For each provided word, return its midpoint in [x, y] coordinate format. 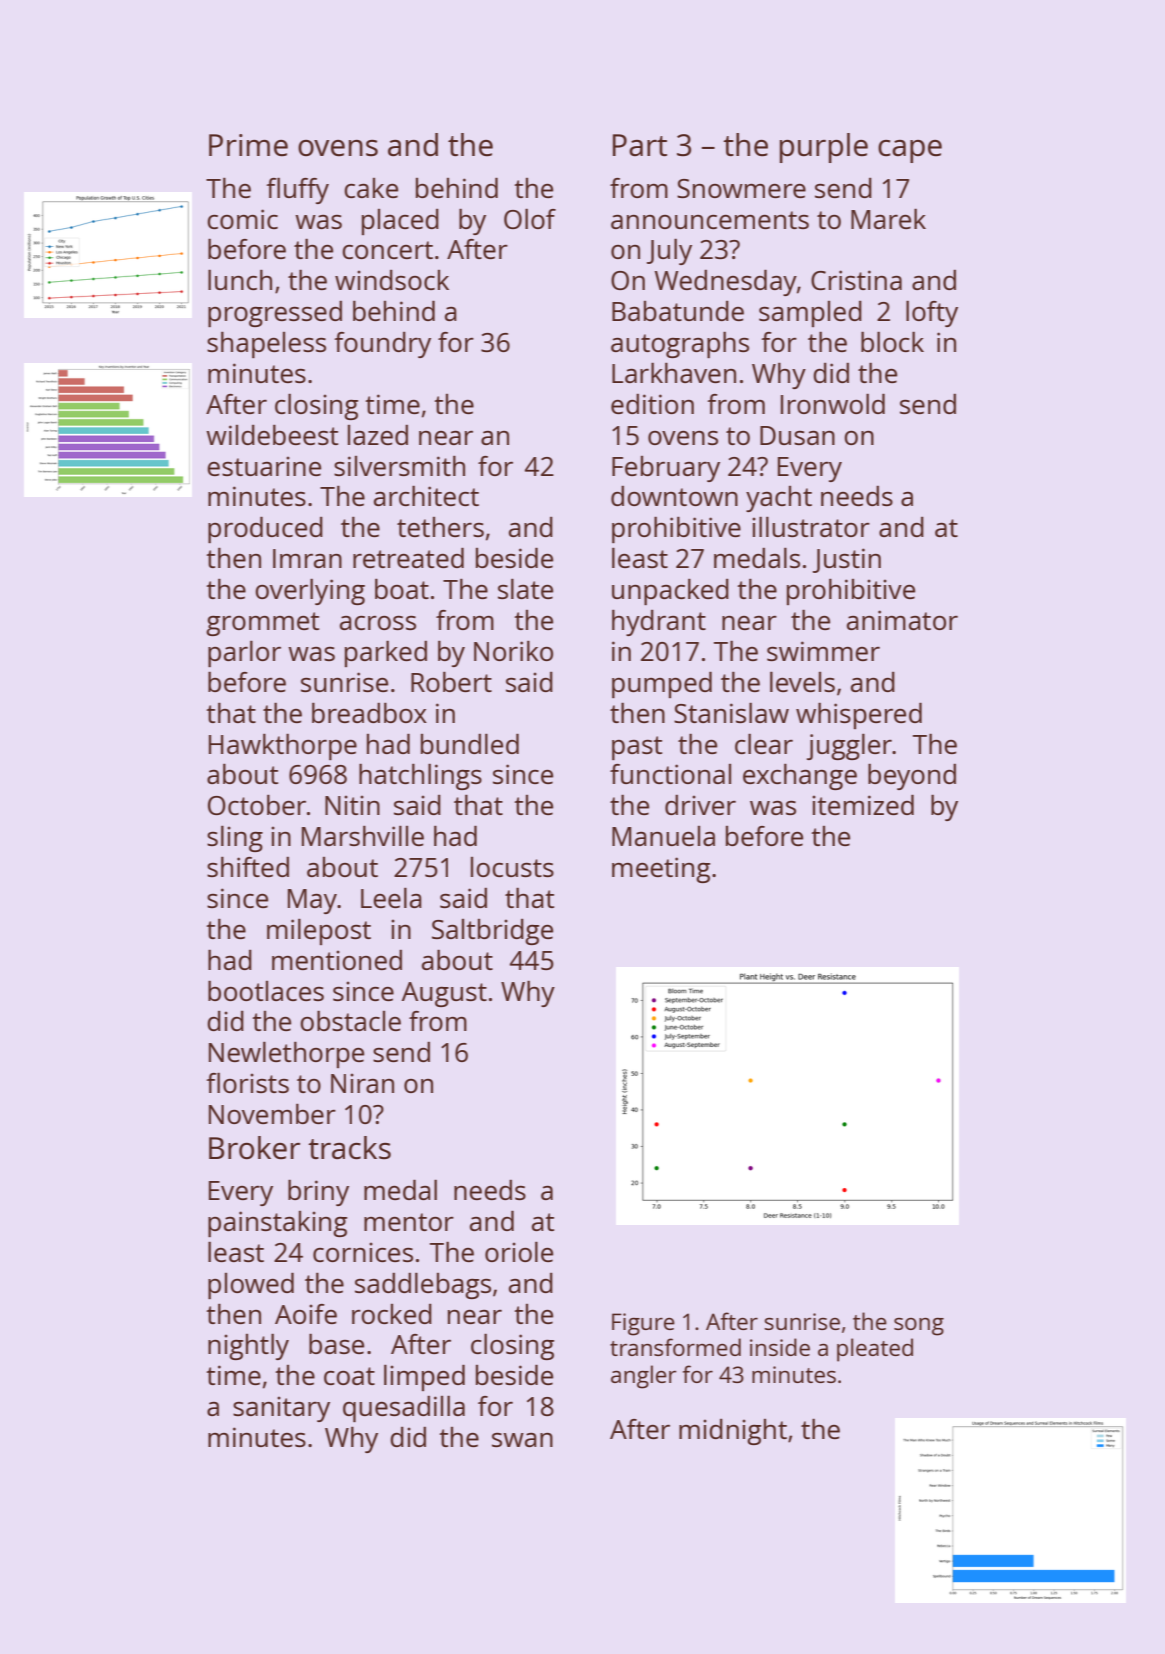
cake [371, 188]
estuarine [264, 466]
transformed [675, 1347]
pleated [875, 1350]
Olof [530, 219]
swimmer [823, 651]
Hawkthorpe [283, 747]
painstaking [277, 1224]
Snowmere [741, 188]
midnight [733, 1432]
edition [652, 404]
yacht [779, 499]
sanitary [281, 1409]
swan [522, 1440]
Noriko [513, 651]
